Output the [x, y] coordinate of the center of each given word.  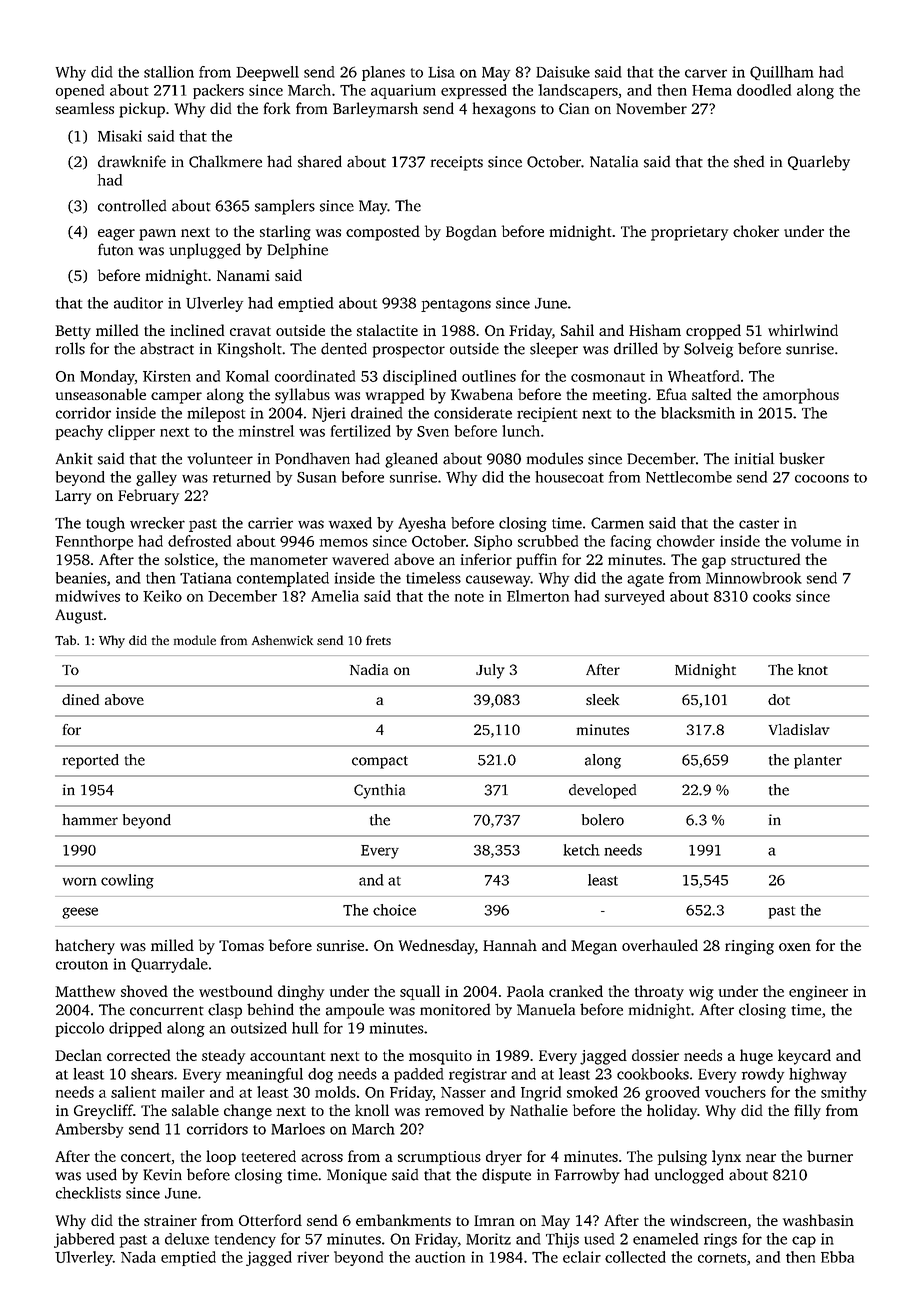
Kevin [162, 1175]
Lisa [441, 72]
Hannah [510, 945]
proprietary [689, 233]
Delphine [297, 251]
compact [380, 762]
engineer [818, 993]
